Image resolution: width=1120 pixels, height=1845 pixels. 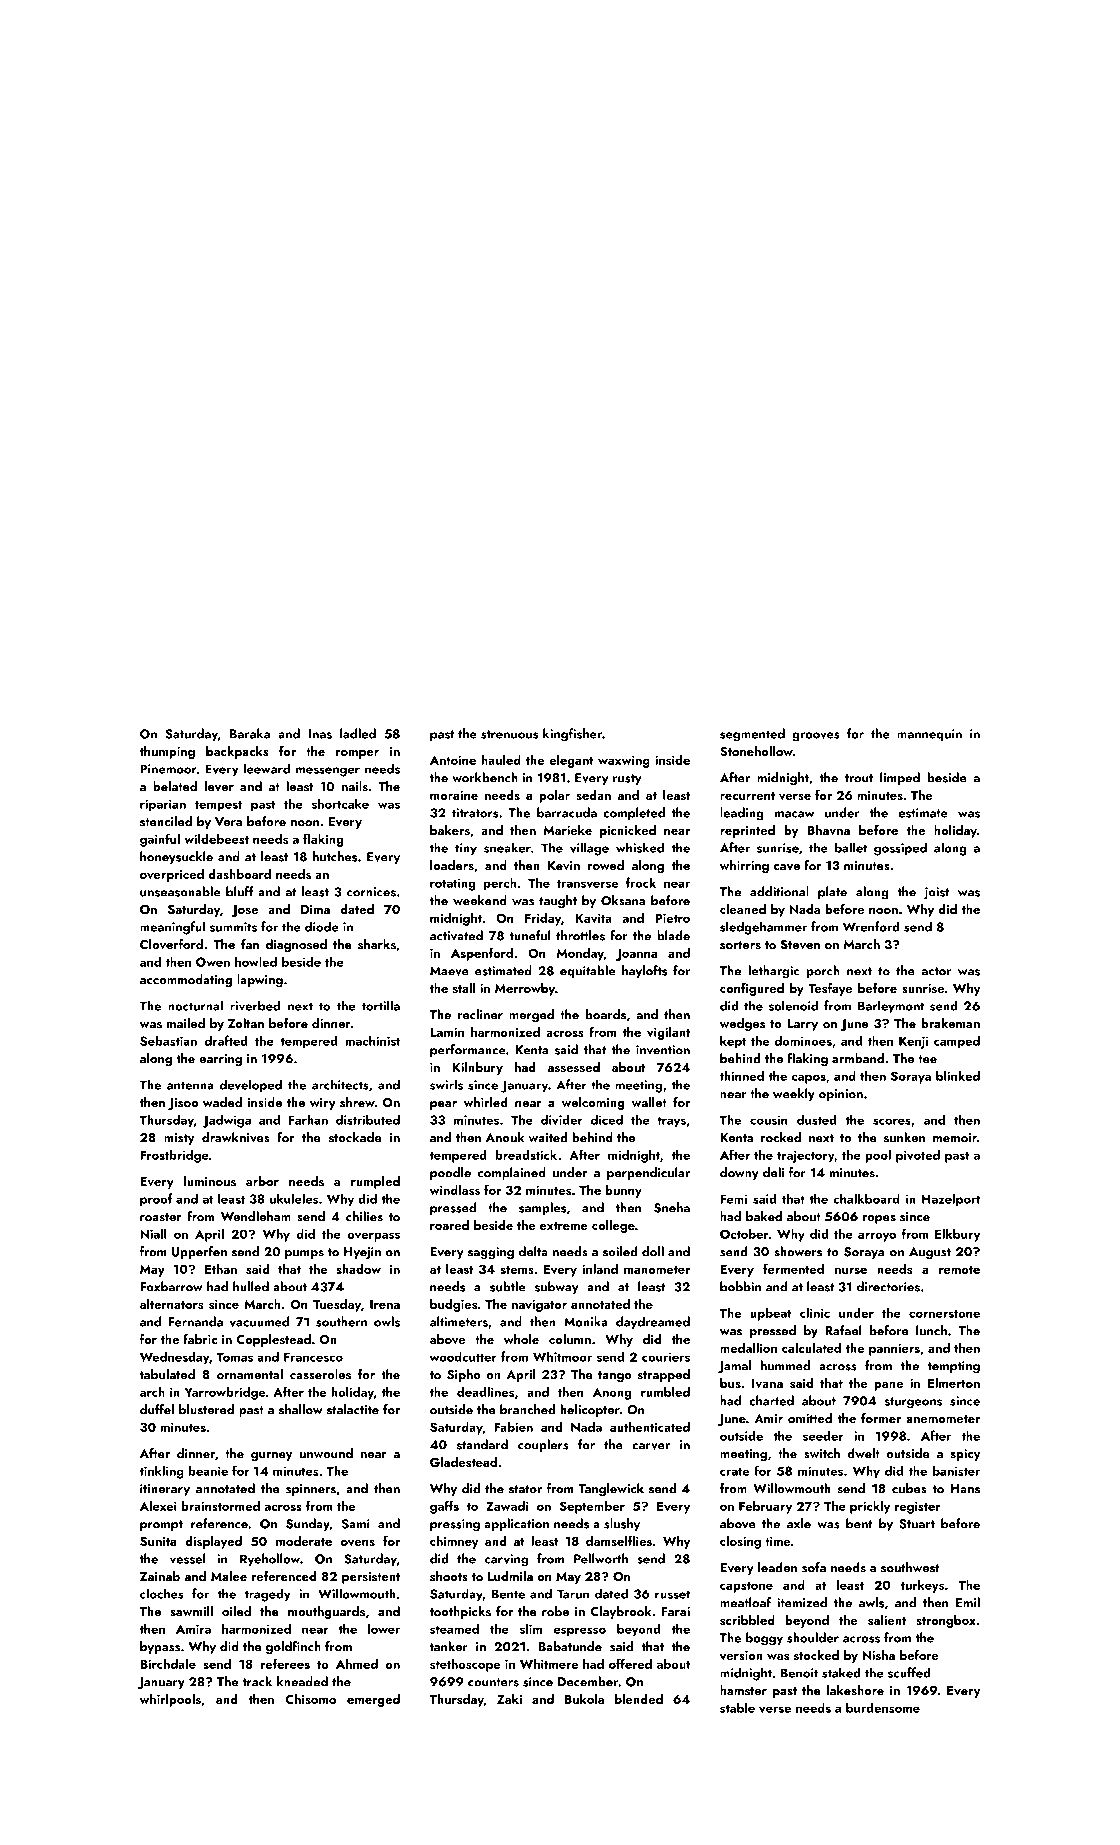 What do you see at coordinates (216, 839) in the document?
I see `wildebeest` at bounding box center [216, 839].
